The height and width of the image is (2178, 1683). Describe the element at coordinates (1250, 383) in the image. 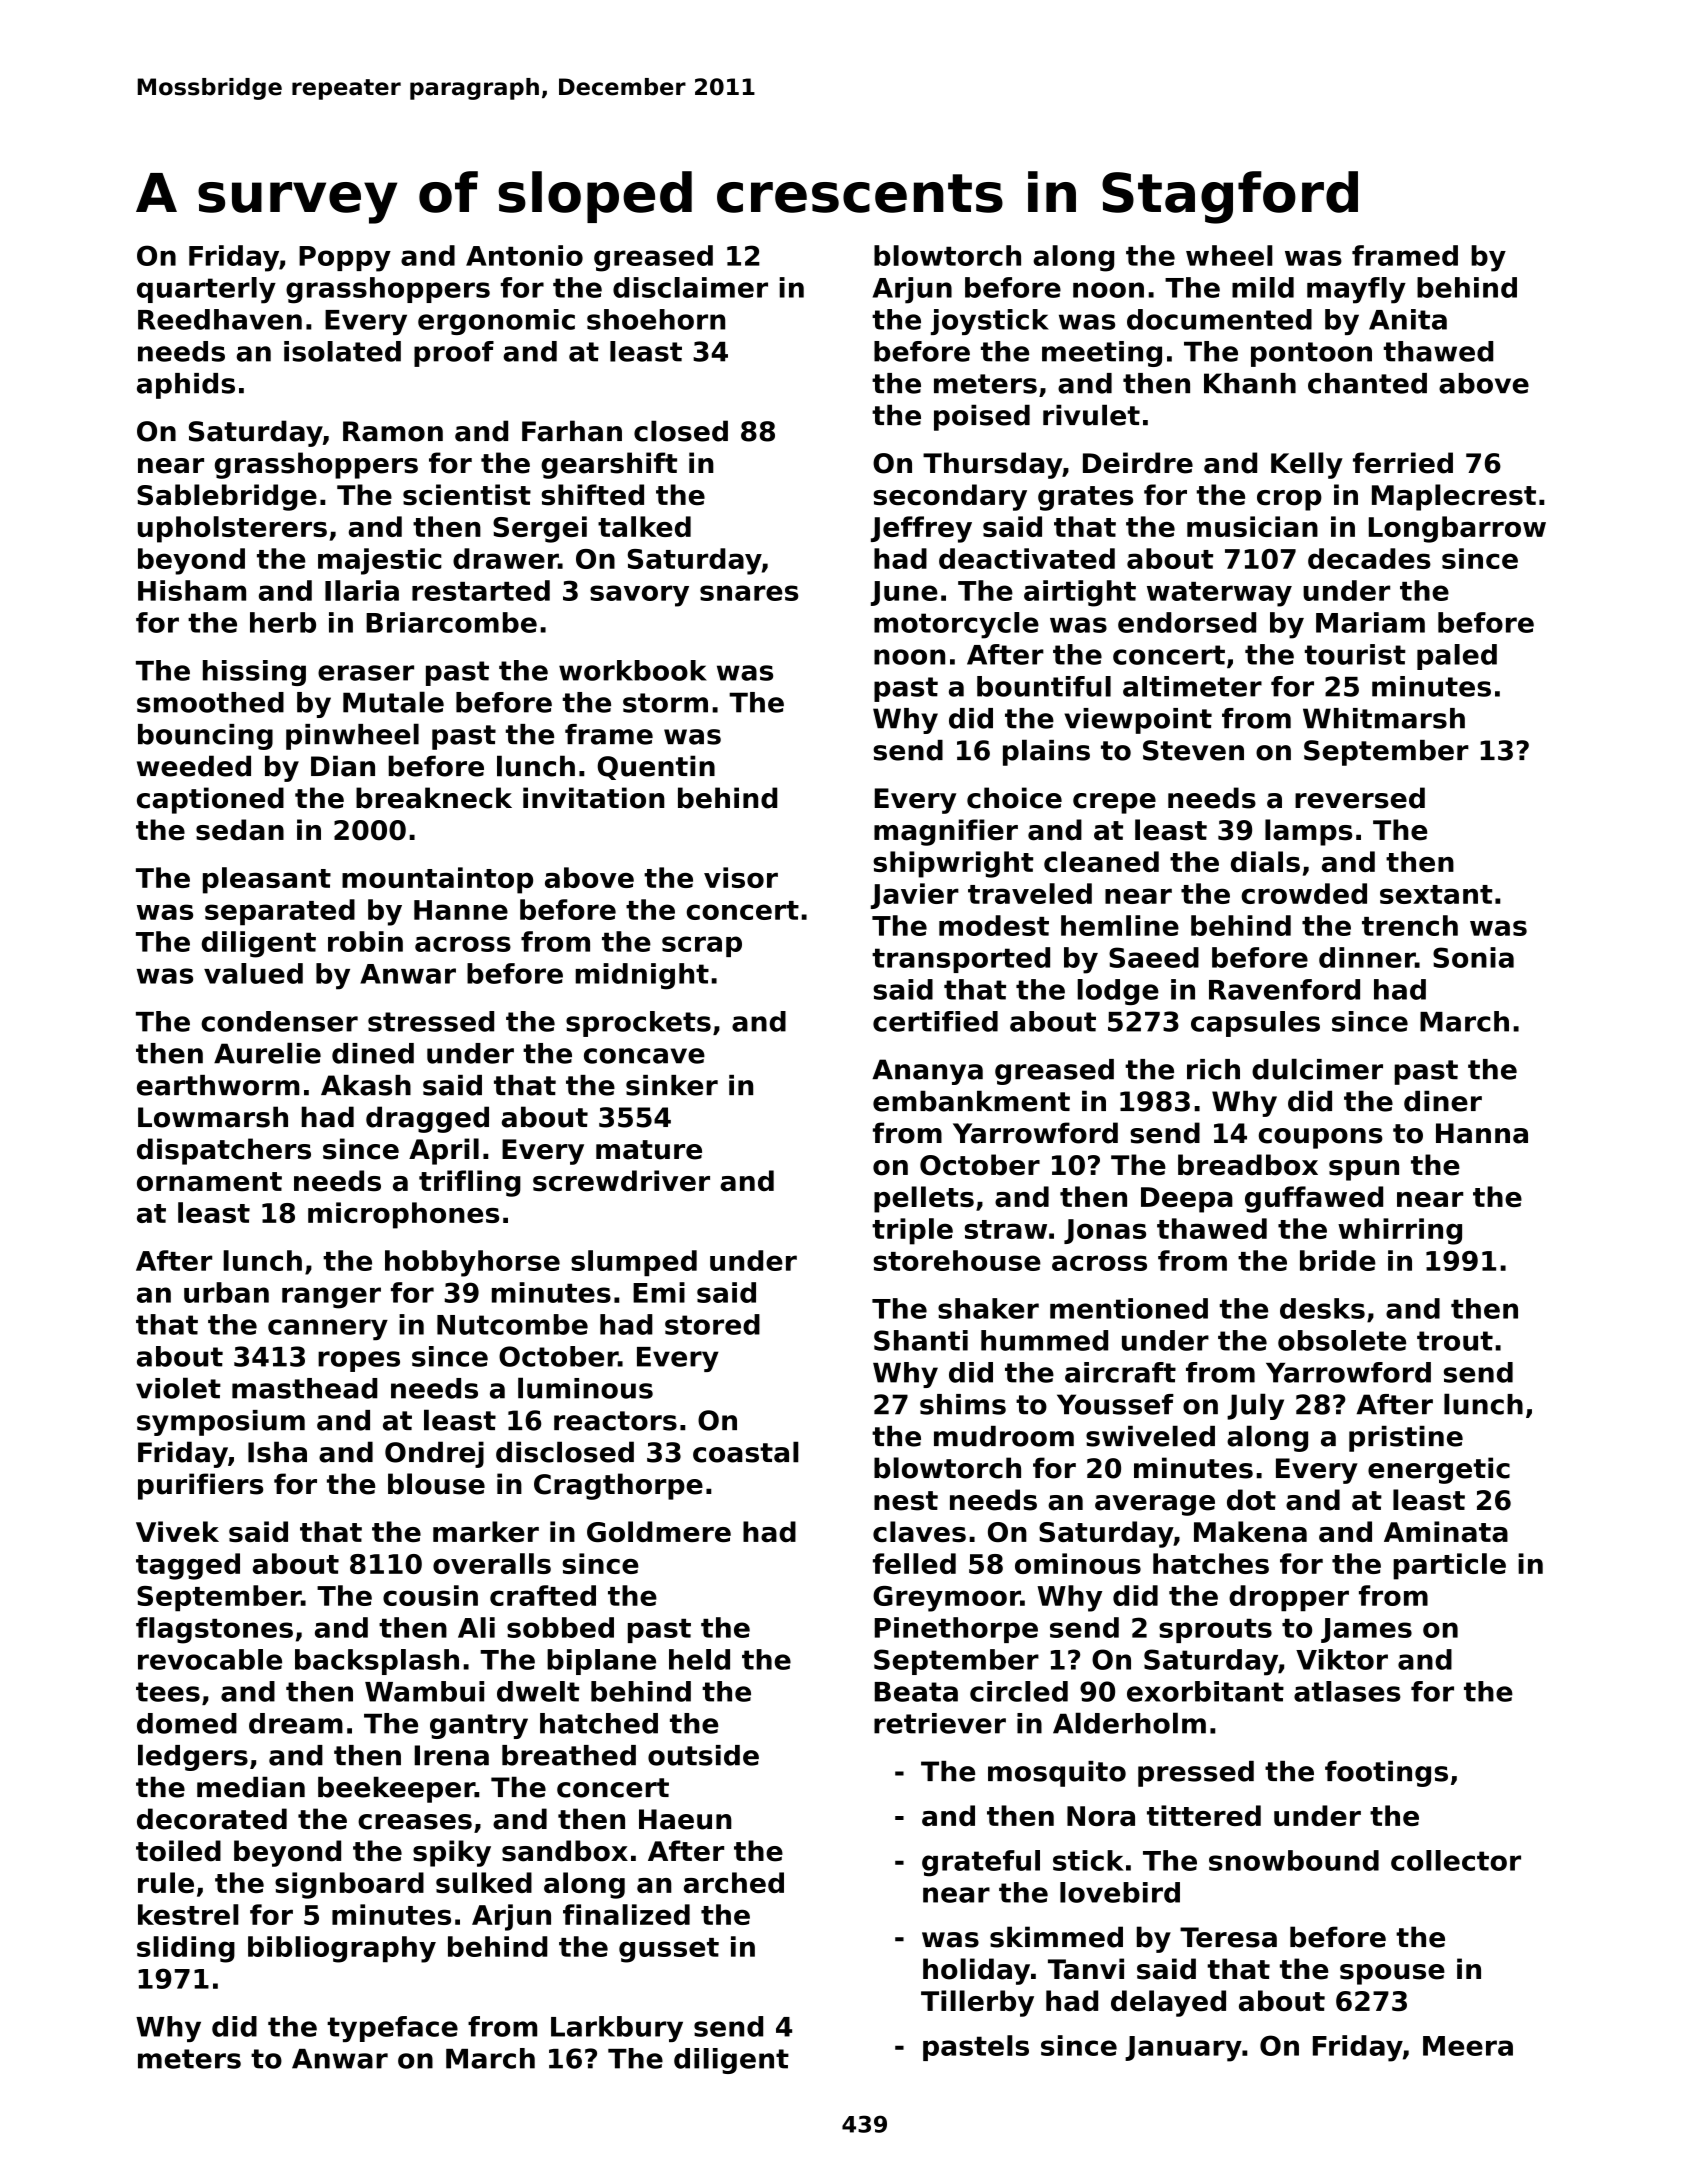

I see `Khanh` at that location.
